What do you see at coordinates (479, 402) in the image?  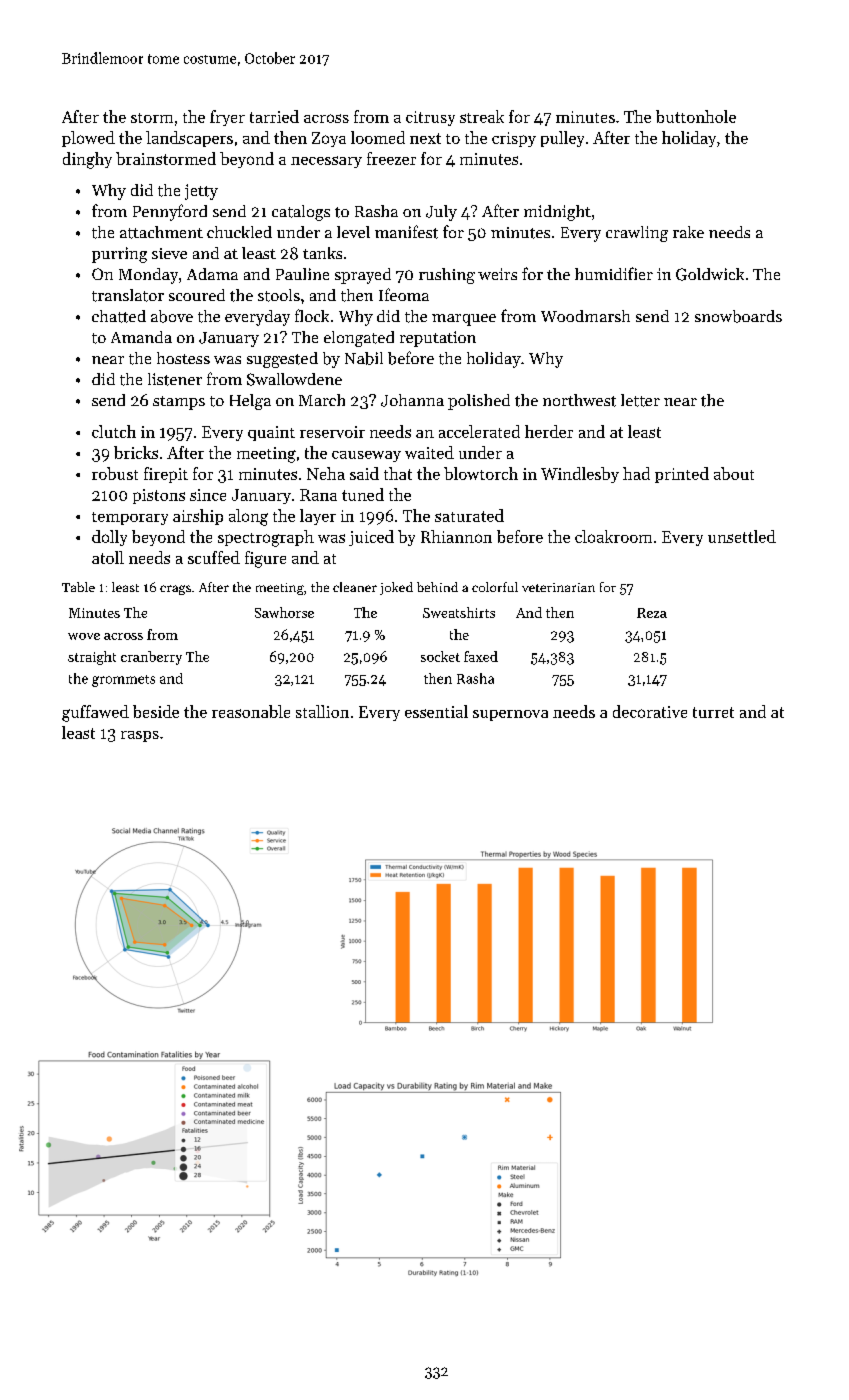 I see `polished` at bounding box center [479, 402].
